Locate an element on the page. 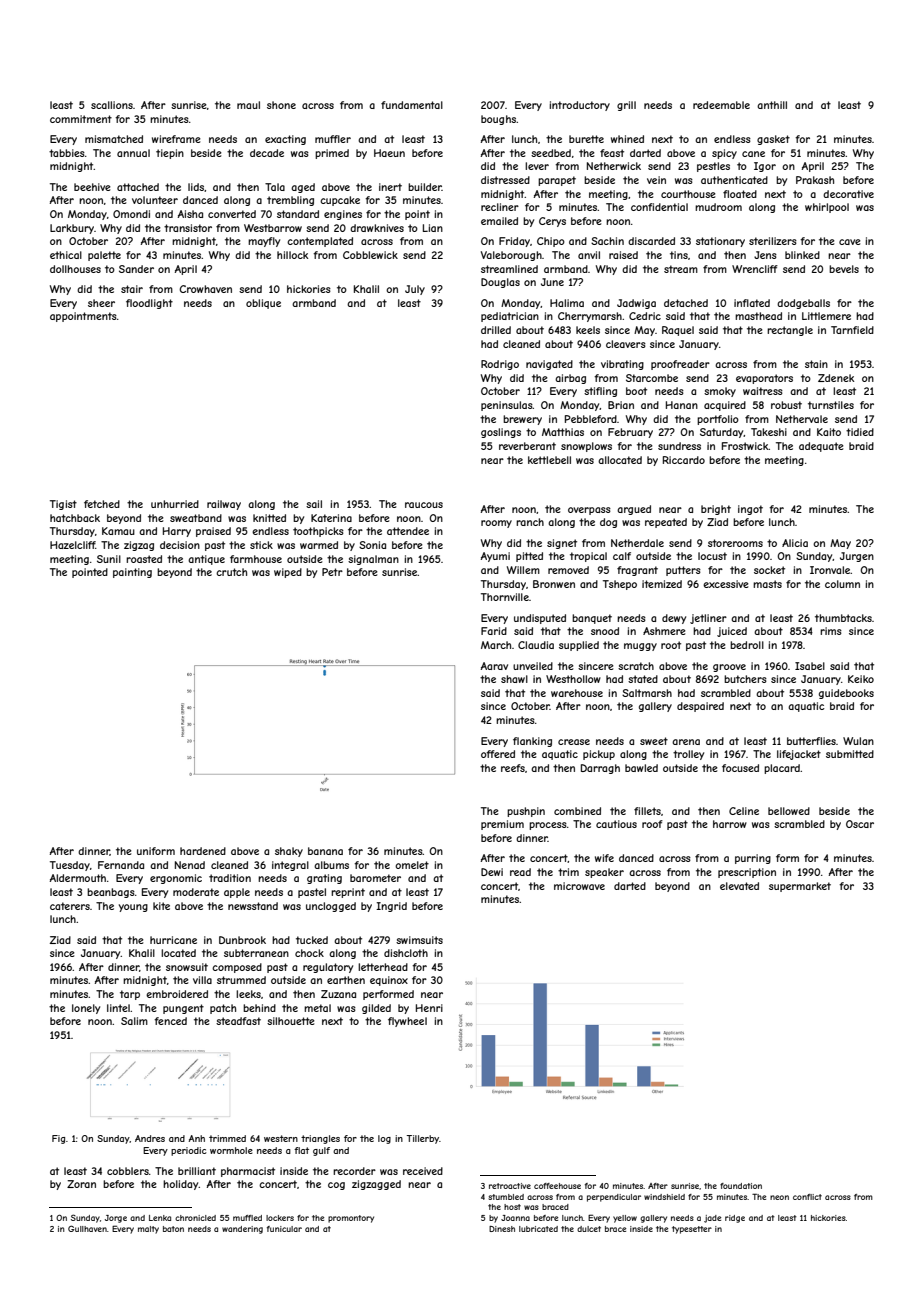 This document has height=1308, width=924. Westhollow is located at coordinates (573, 679).
